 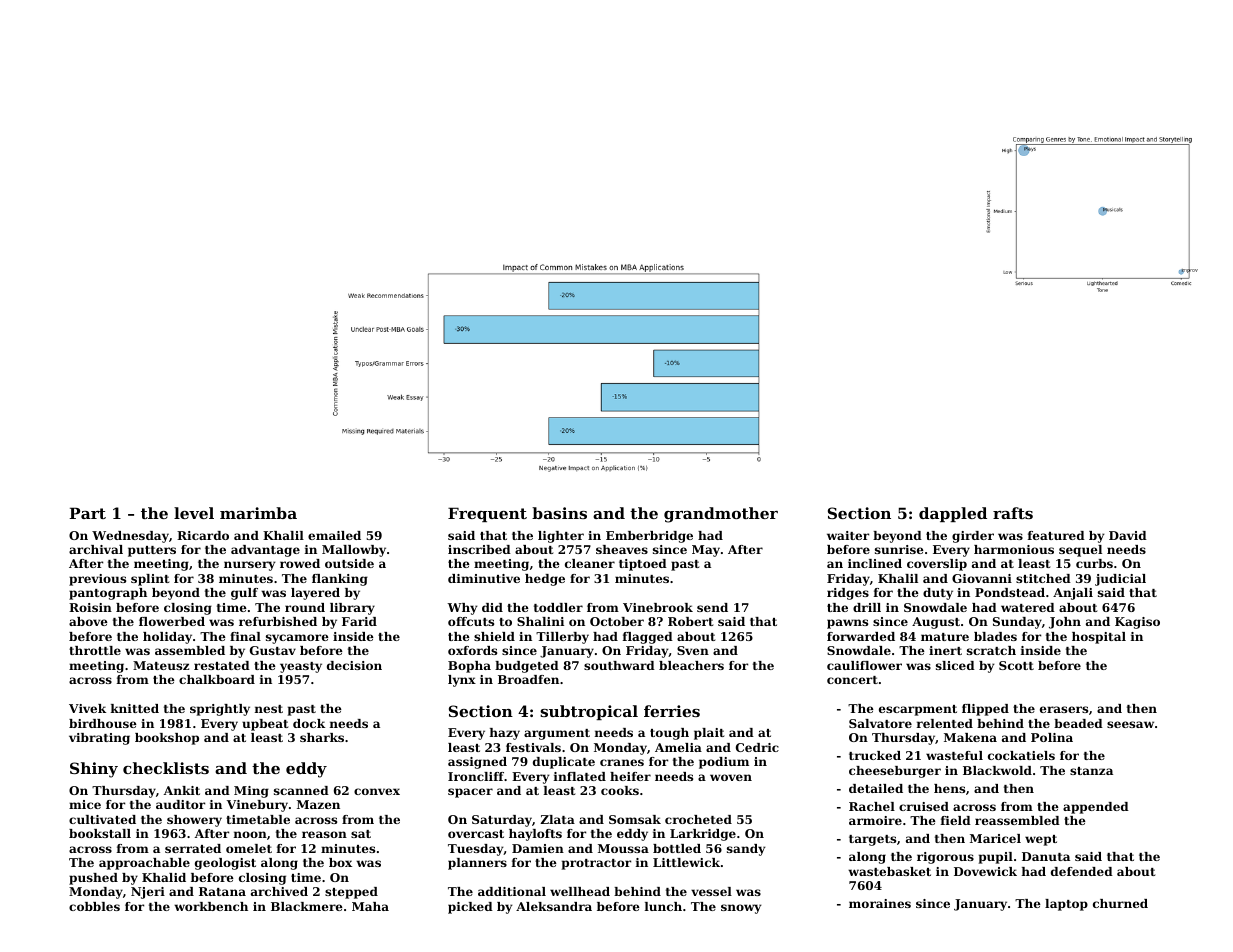 I want to click on waiter, so click(x=848, y=535).
